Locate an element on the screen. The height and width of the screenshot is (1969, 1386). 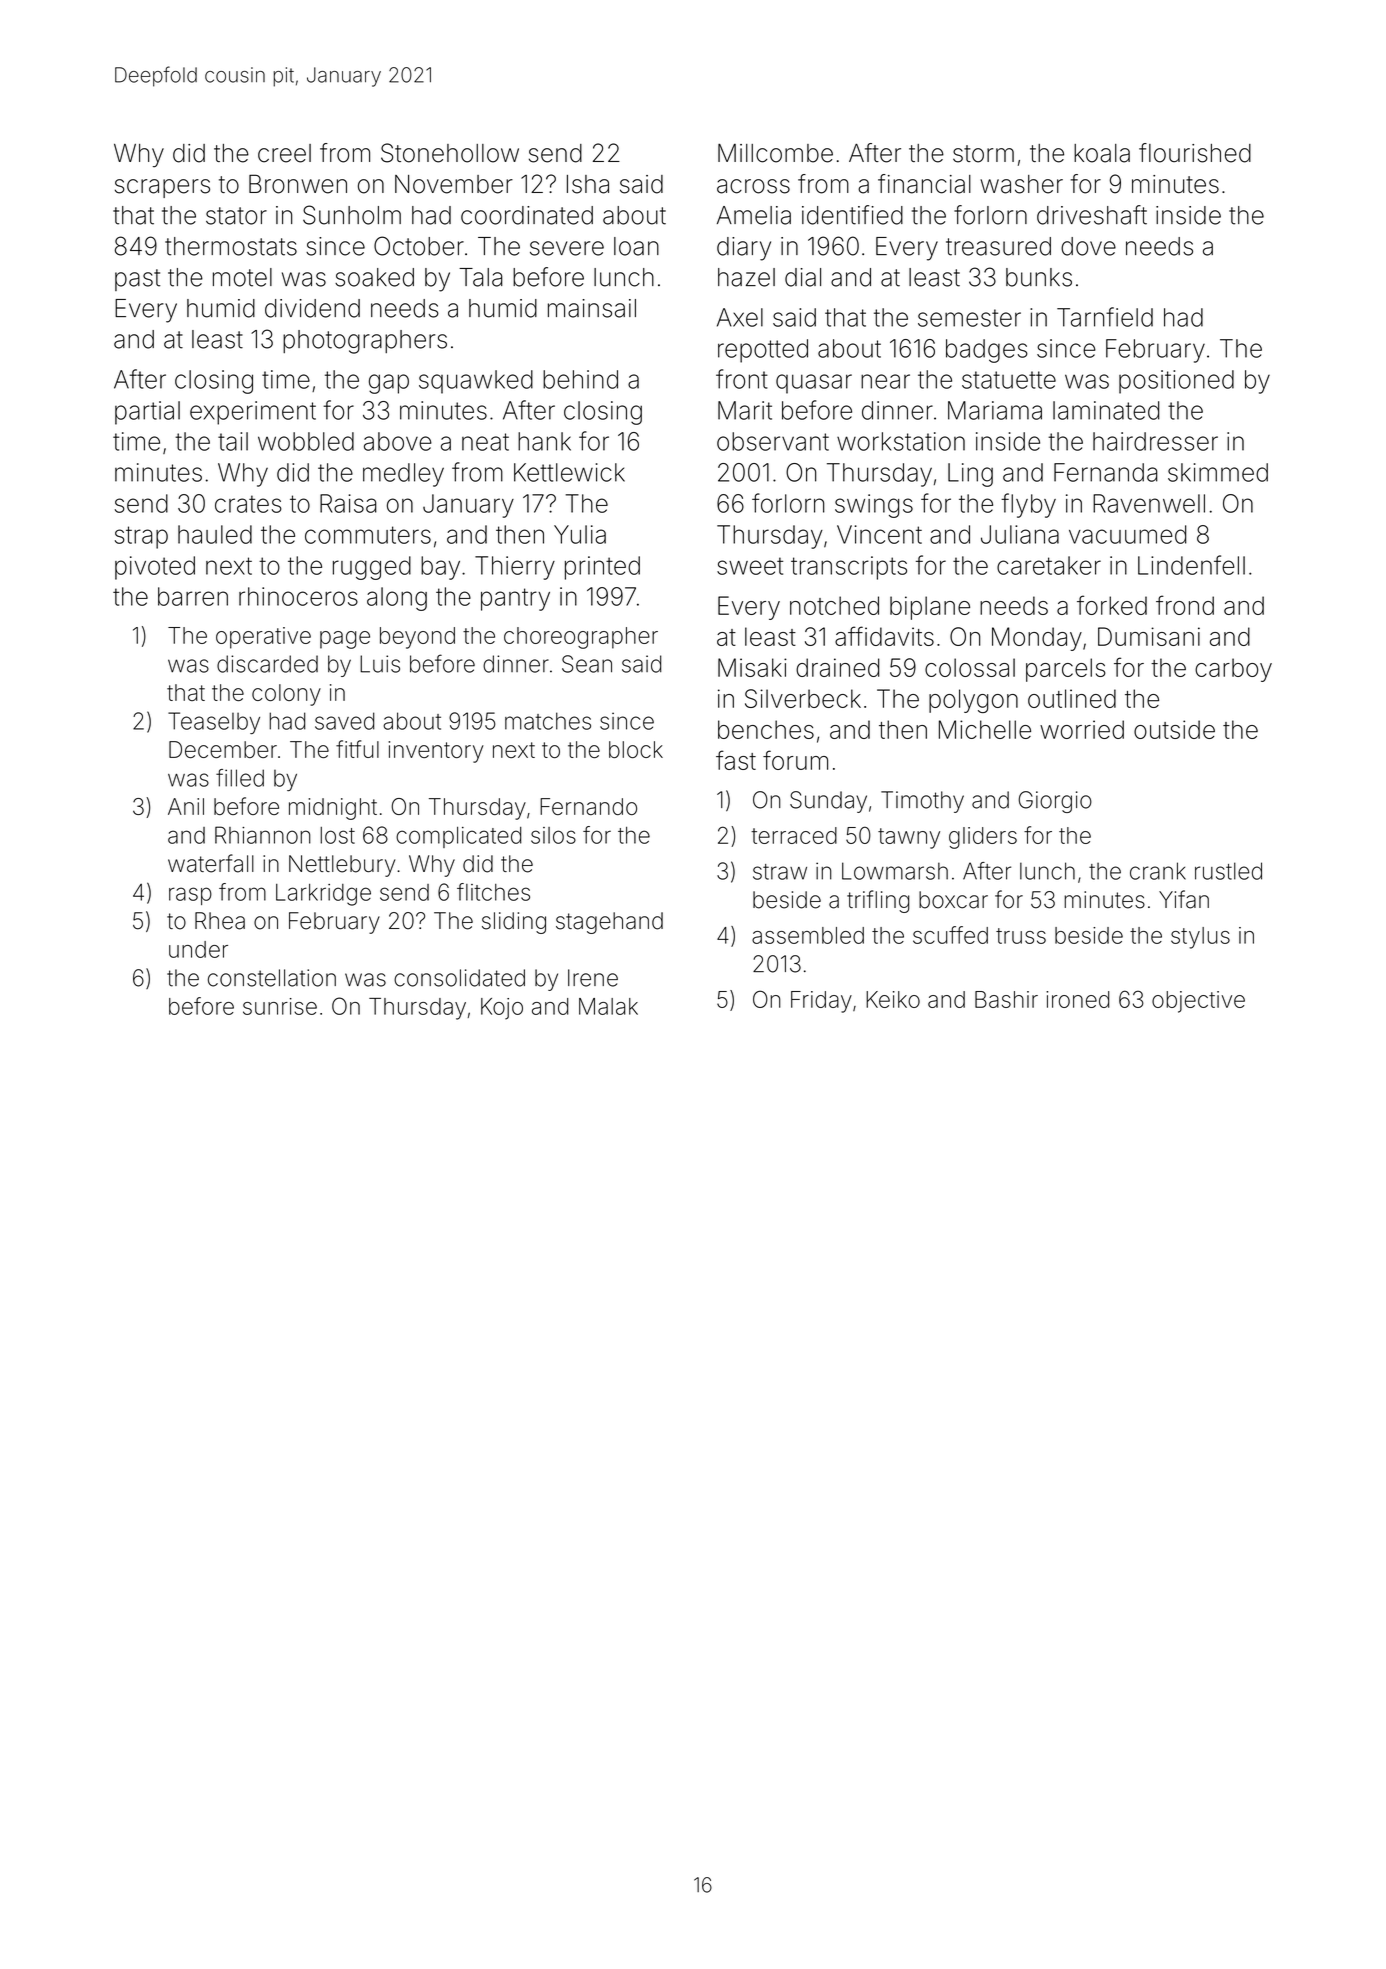
Larkridge is located at coordinates (323, 895).
